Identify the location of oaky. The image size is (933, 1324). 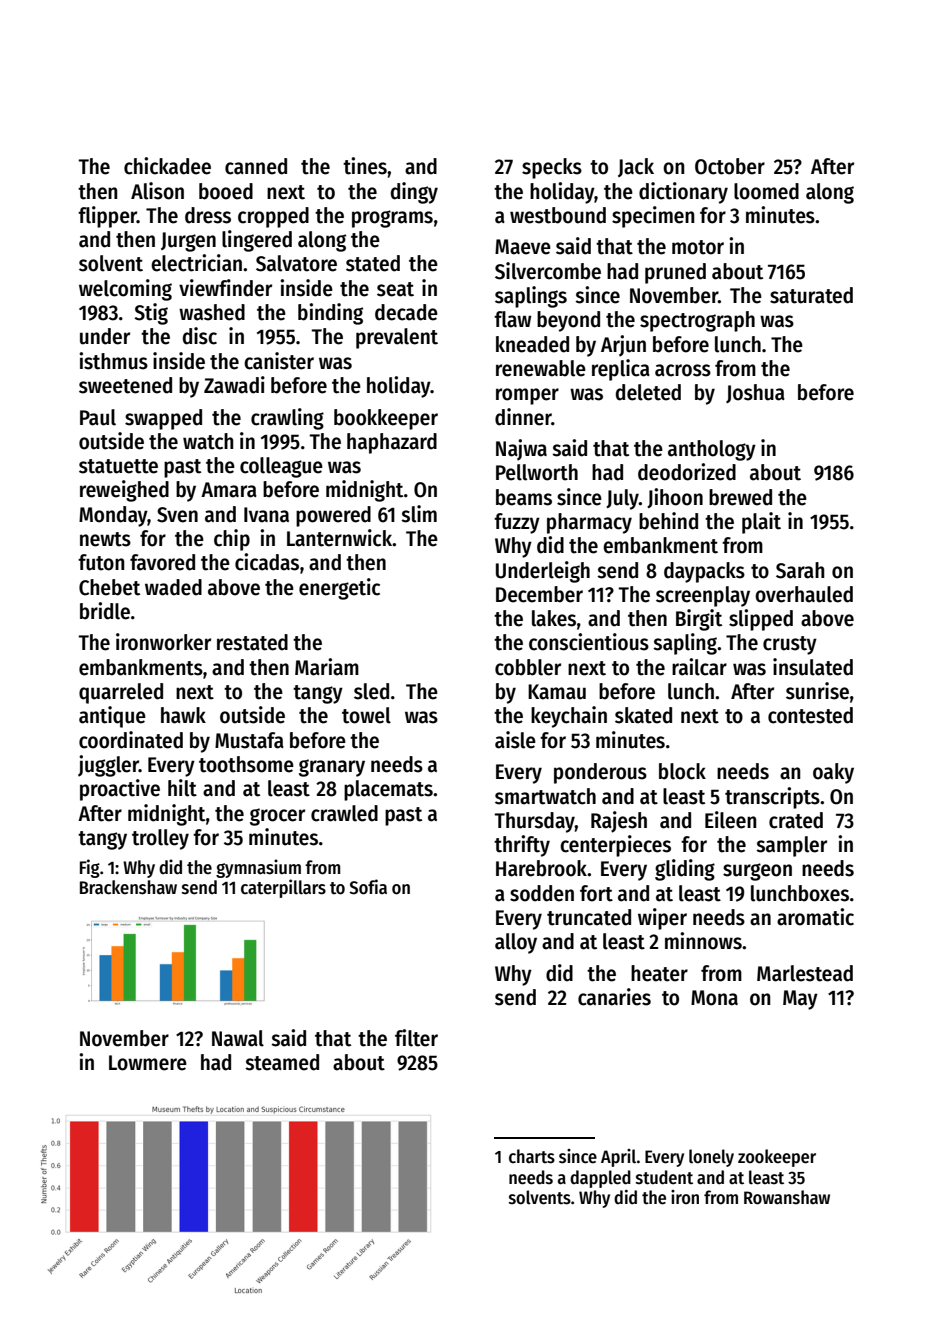
(833, 773).
